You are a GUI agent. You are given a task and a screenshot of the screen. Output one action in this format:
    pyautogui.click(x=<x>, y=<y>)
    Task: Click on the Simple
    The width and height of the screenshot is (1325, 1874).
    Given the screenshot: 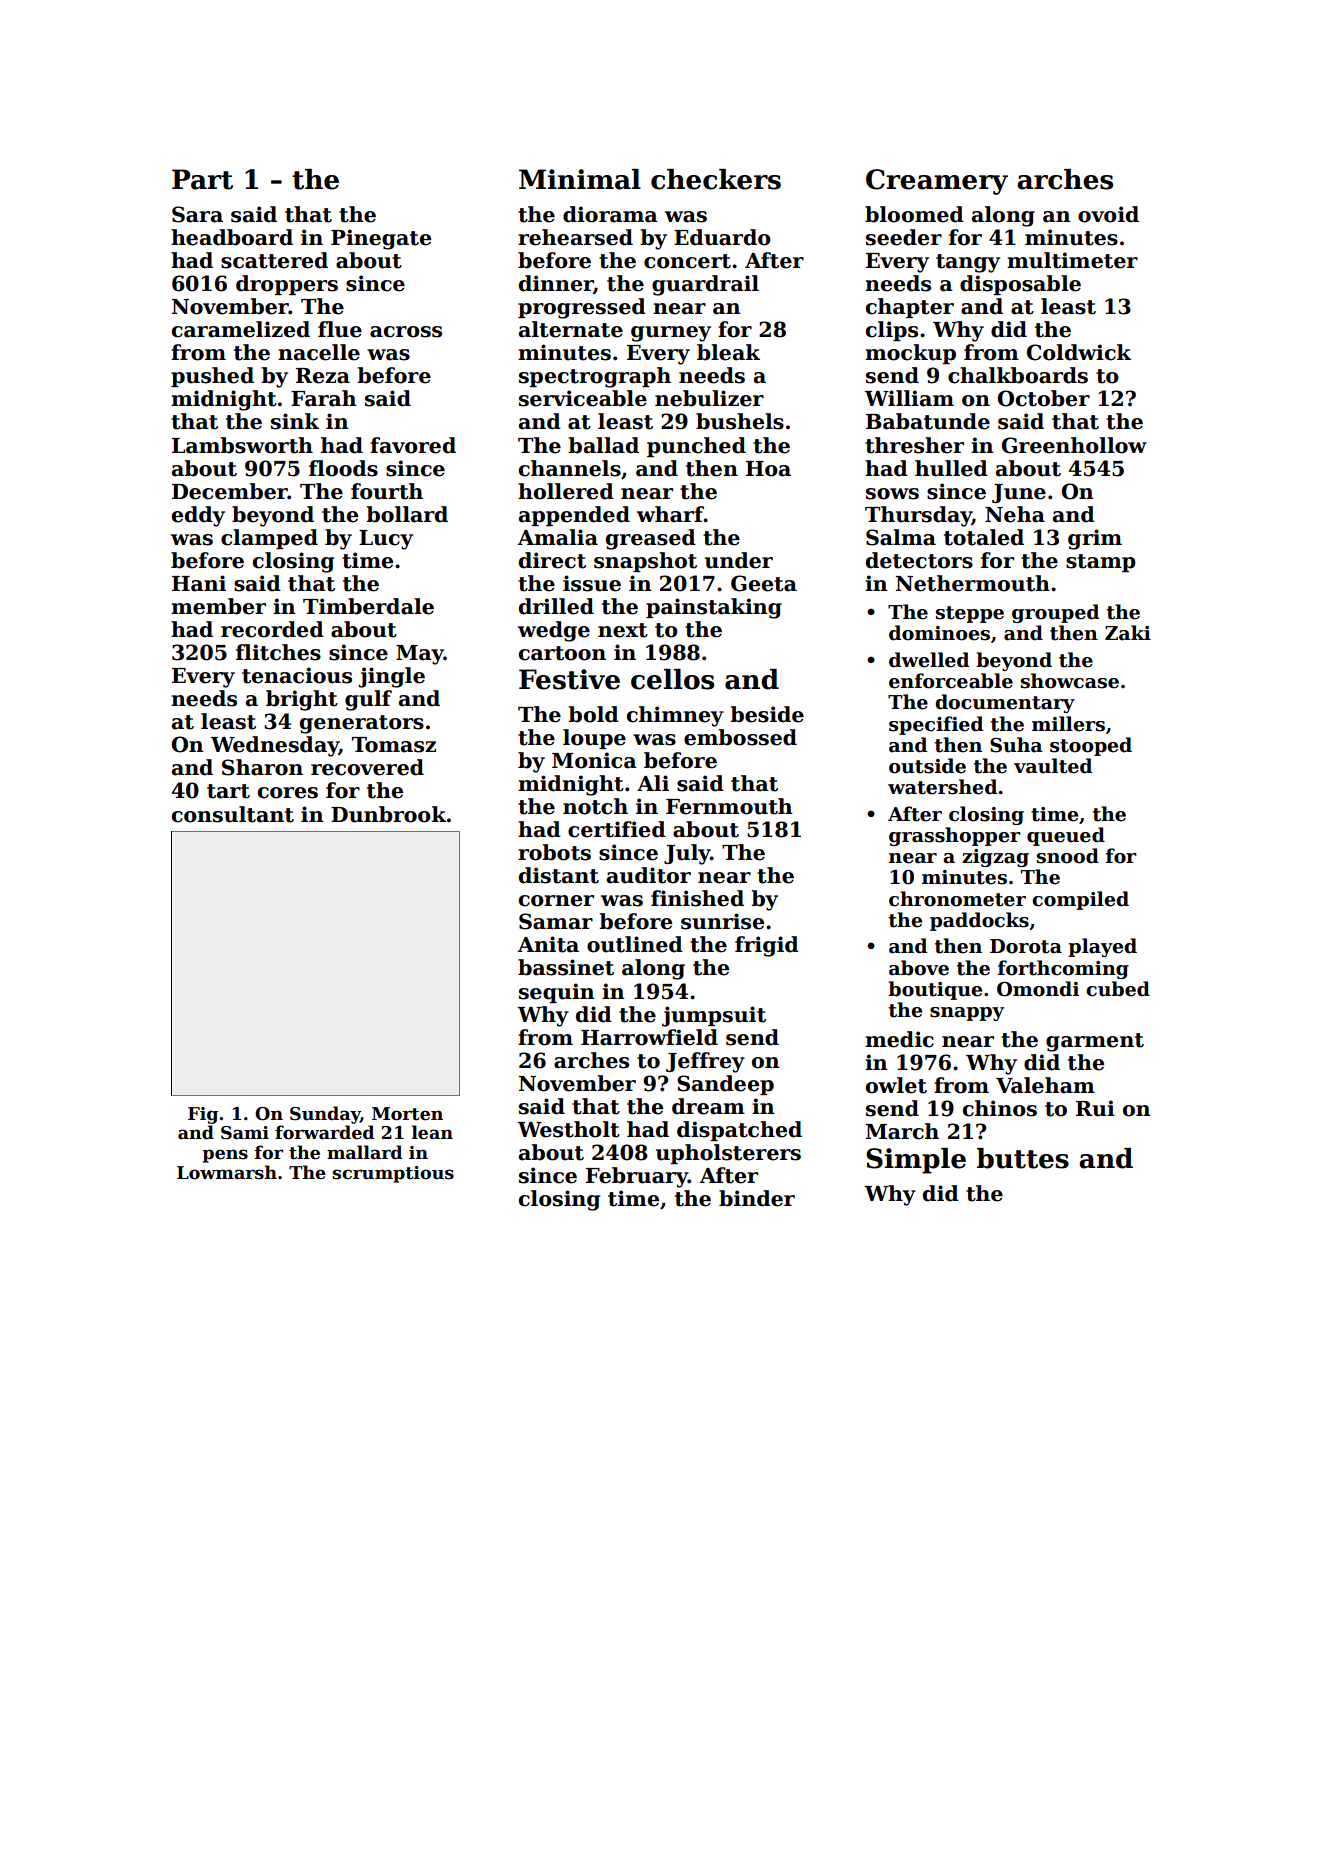 What is the action you would take?
    pyautogui.click(x=916, y=1161)
